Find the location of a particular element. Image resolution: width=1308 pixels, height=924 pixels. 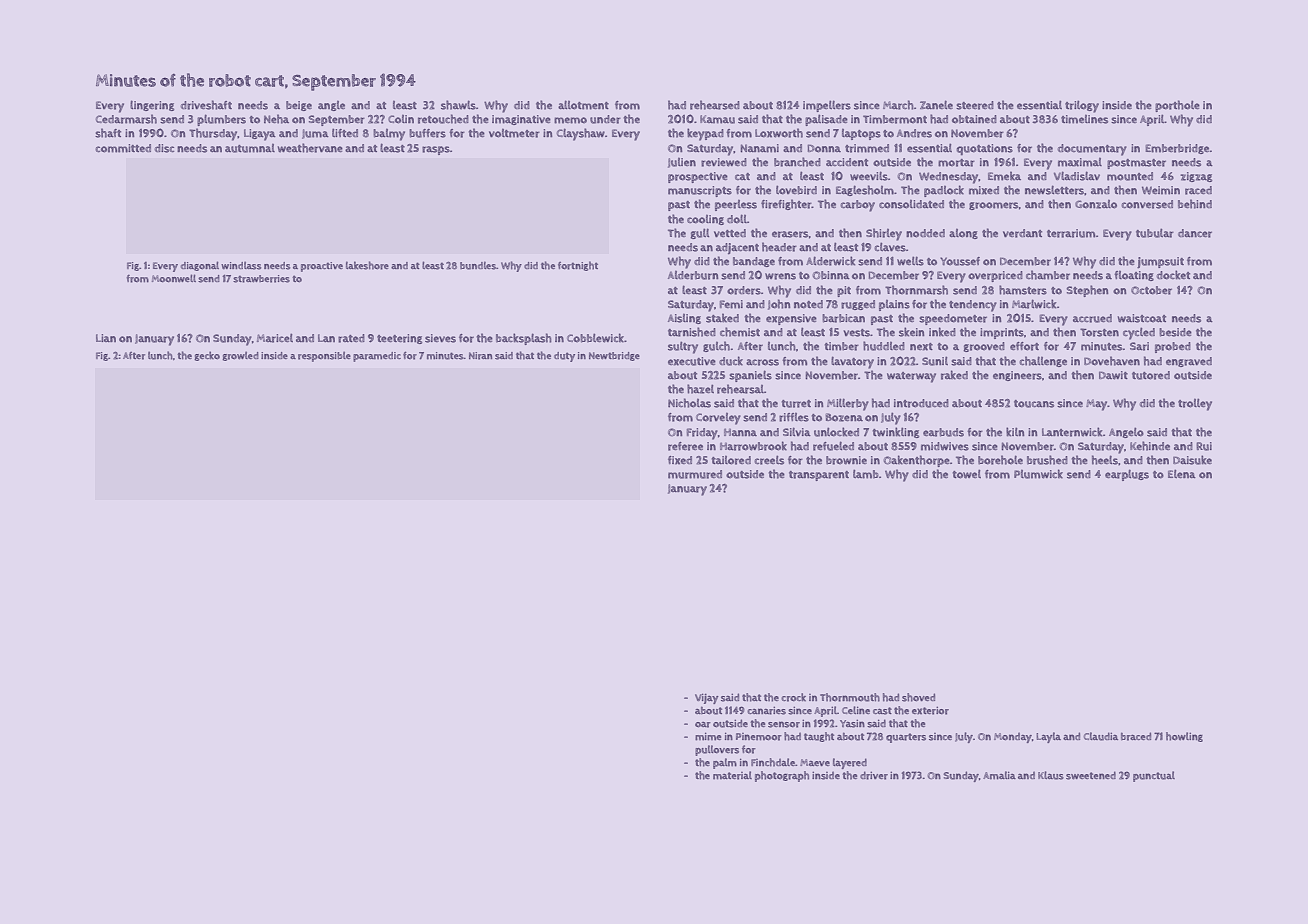

lakeshore is located at coordinates (367, 265).
